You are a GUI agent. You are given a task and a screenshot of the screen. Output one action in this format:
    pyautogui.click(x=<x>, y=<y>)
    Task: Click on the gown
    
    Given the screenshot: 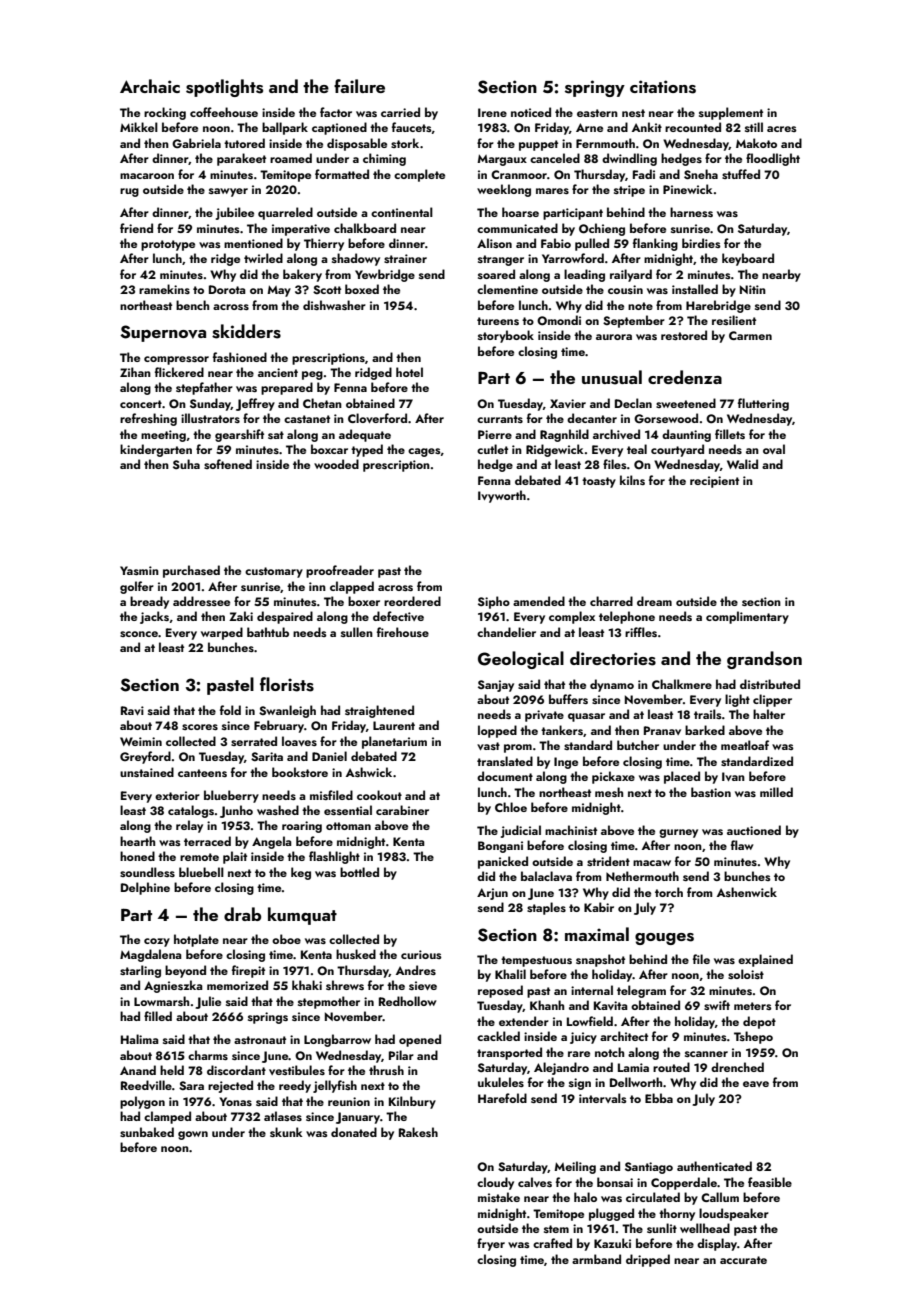 What is the action you would take?
    pyautogui.click(x=193, y=1135)
